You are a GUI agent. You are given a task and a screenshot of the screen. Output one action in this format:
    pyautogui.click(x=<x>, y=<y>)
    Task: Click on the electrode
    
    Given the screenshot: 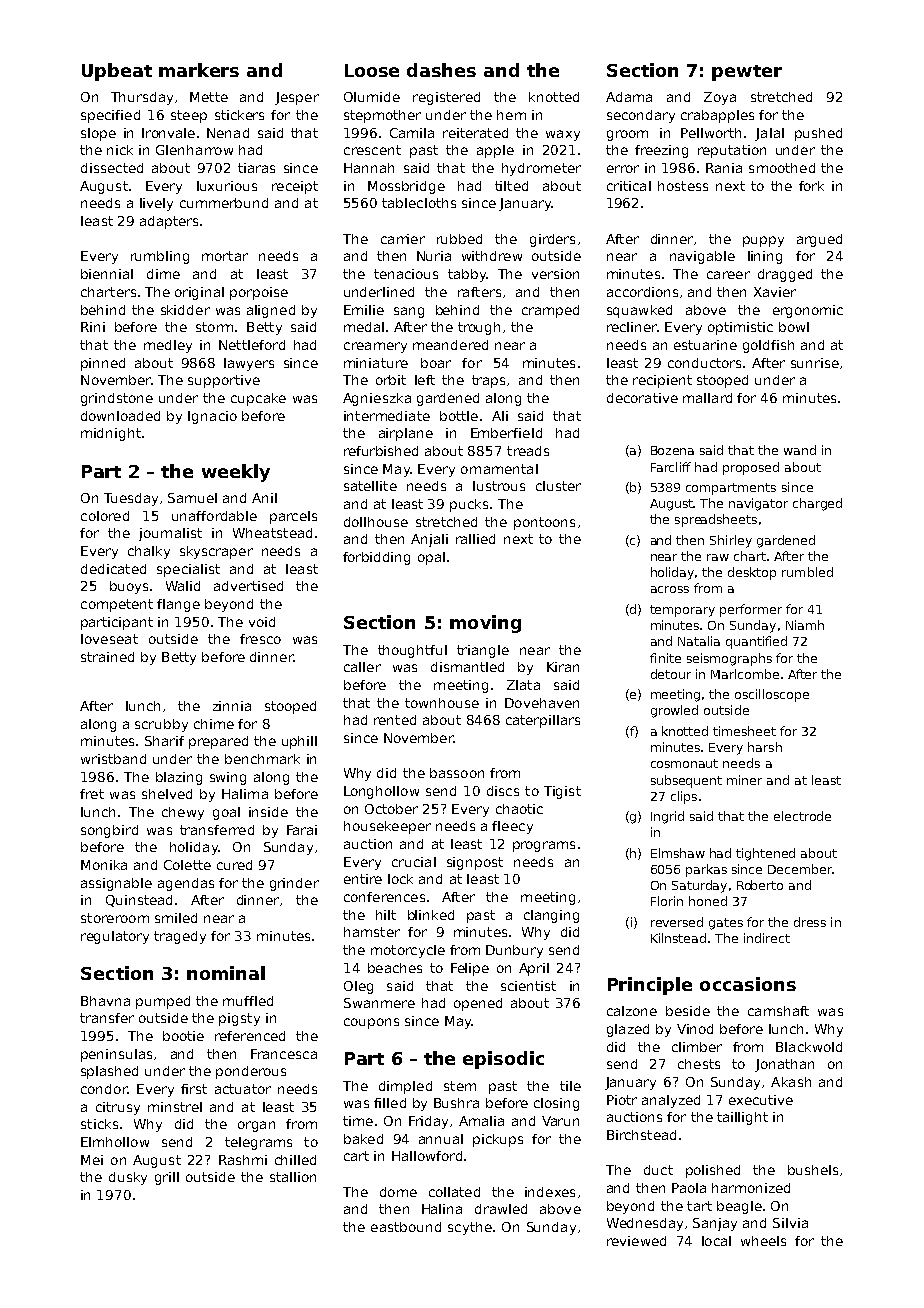 What is the action you would take?
    pyautogui.click(x=802, y=816)
